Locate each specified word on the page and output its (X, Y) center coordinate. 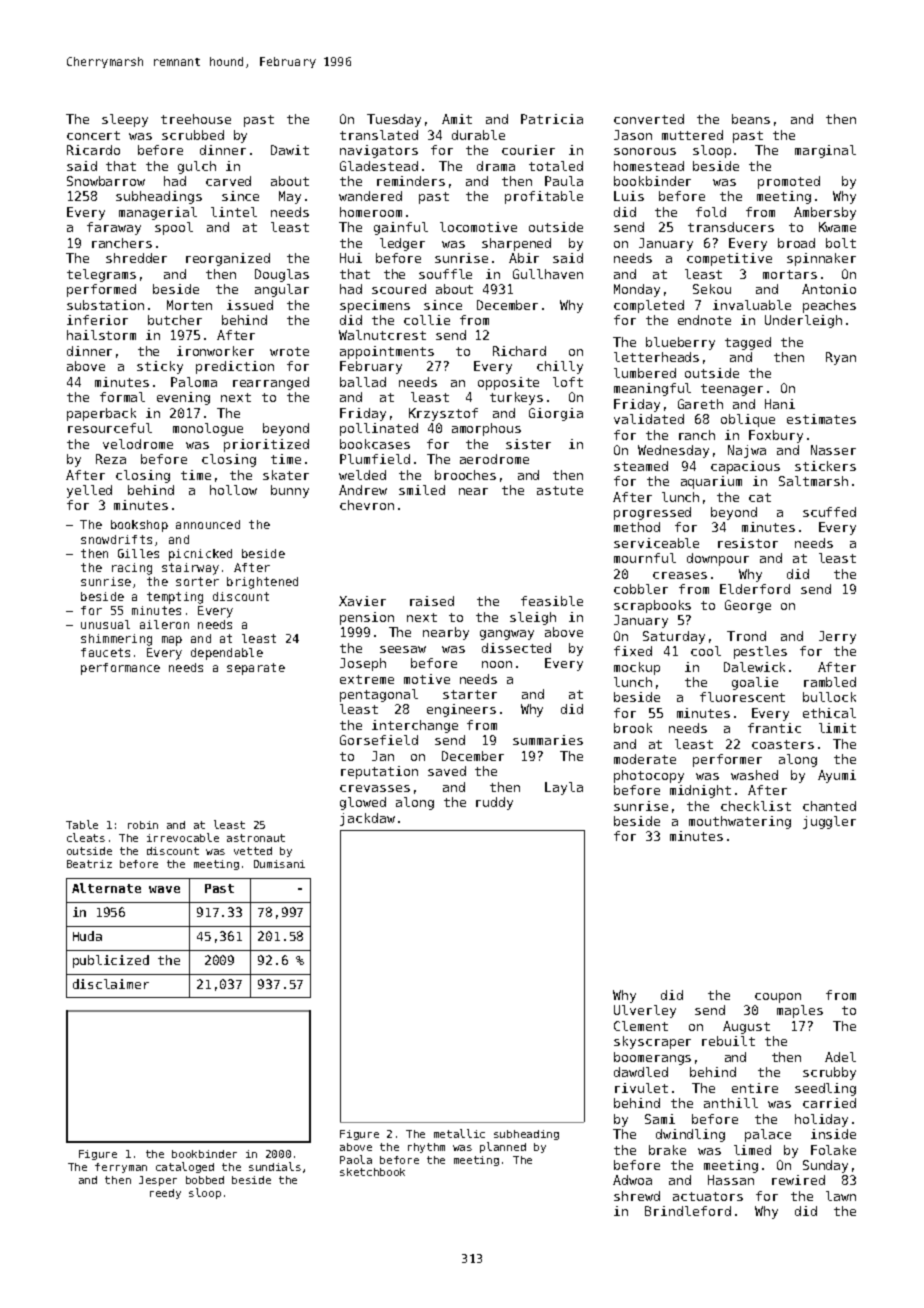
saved (447, 771)
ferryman (121, 1168)
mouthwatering (740, 822)
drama (496, 166)
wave (164, 889)
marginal (825, 151)
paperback (101, 414)
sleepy (125, 120)
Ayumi (837, 776)
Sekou (712, 289)
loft (568, 382)
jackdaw (367, 819)
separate (256, 669)
